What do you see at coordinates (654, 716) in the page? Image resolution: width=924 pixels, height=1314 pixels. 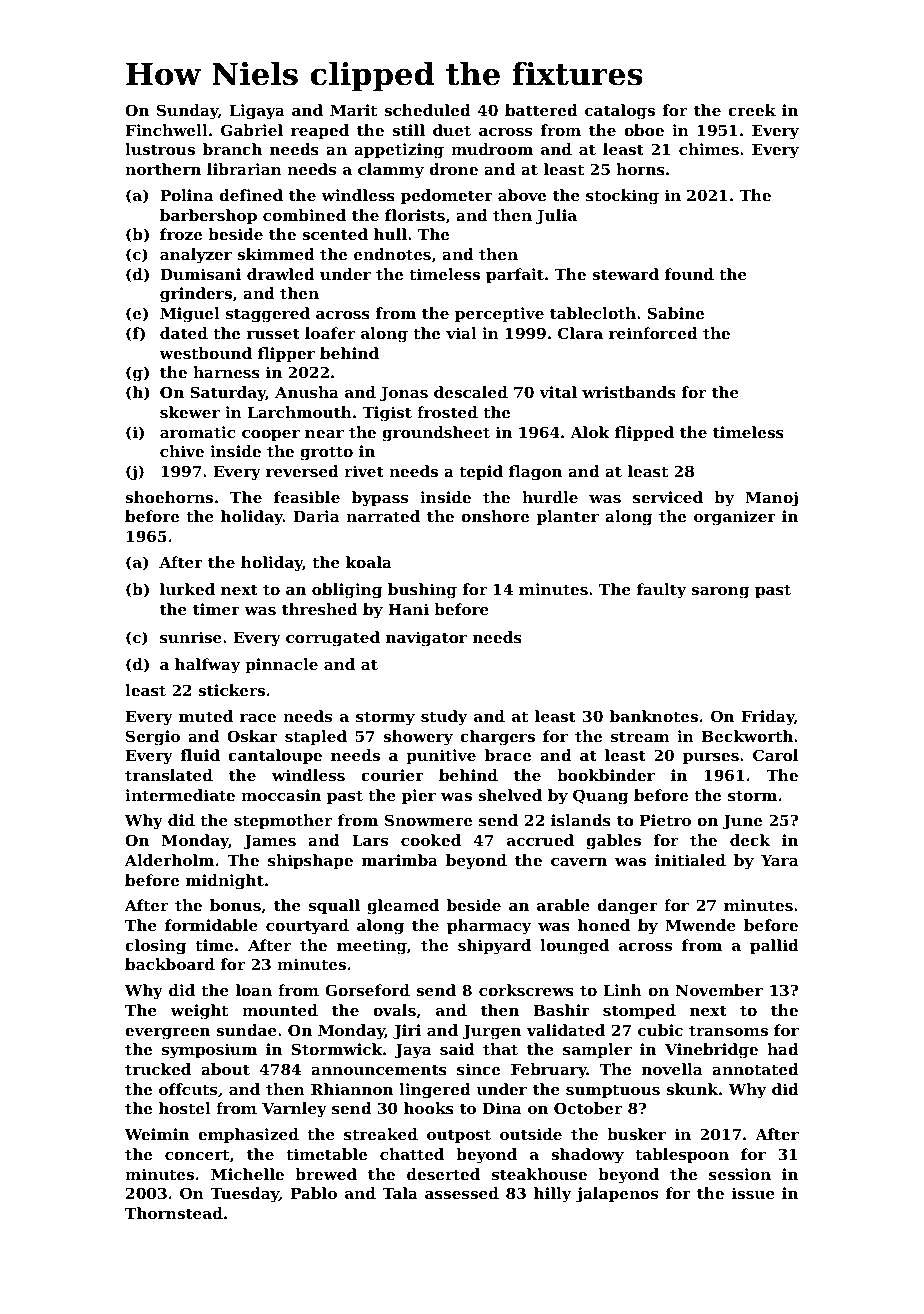 I see `banknotes` at bounding box center [654, 716].
